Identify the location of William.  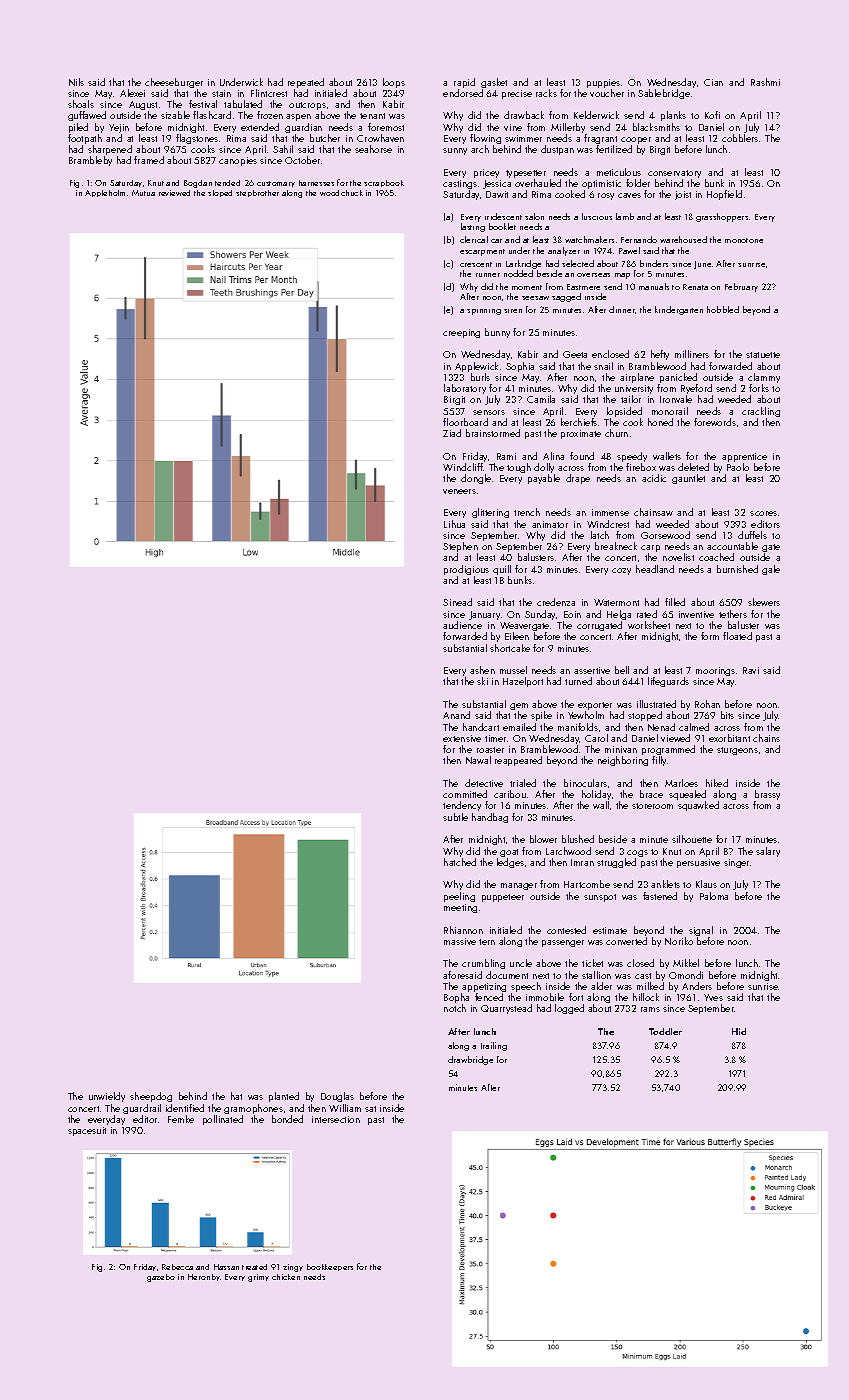
(345, 1108).
